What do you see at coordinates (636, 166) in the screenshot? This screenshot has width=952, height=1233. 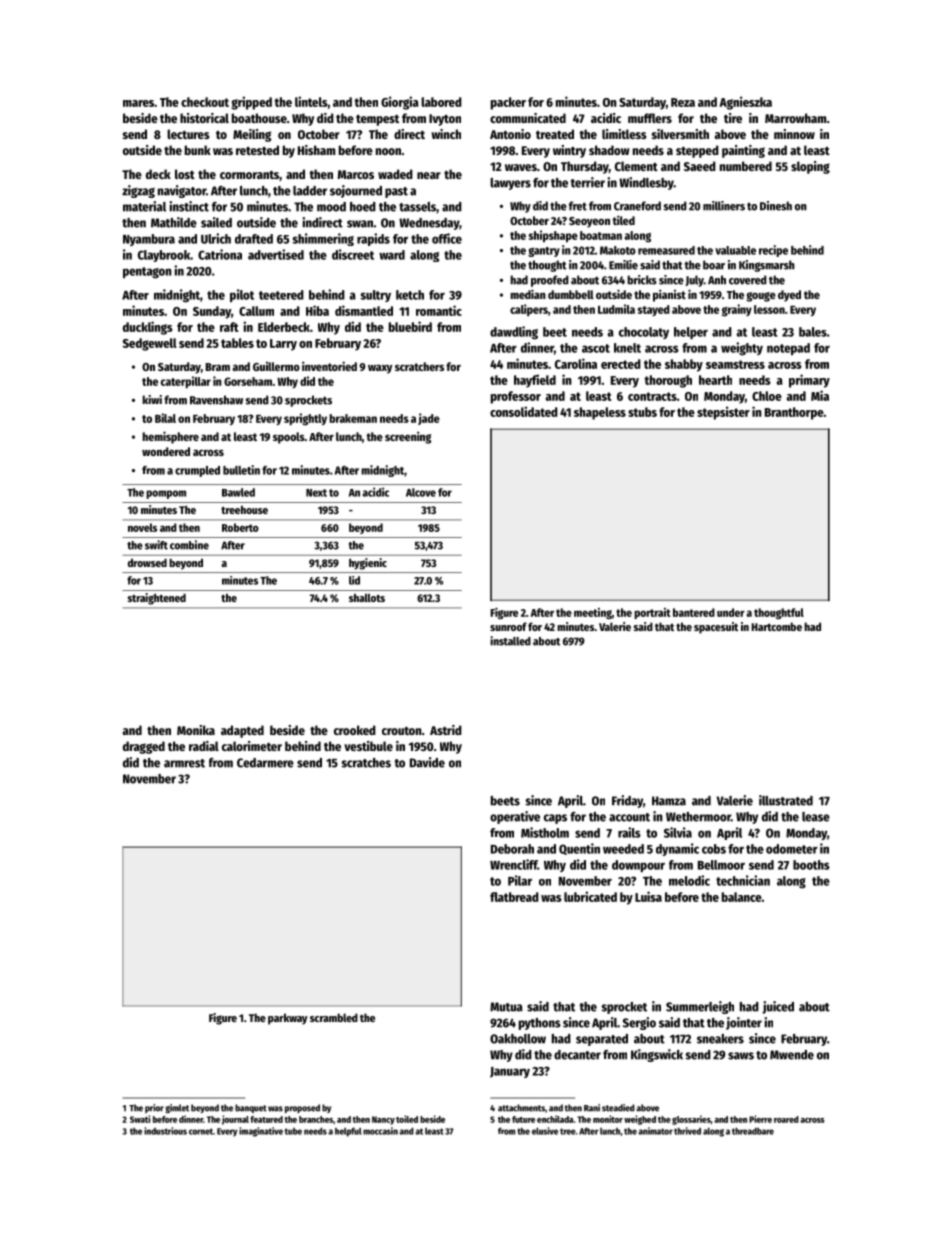 I see `Clement` at bounding box center [636, 166].
